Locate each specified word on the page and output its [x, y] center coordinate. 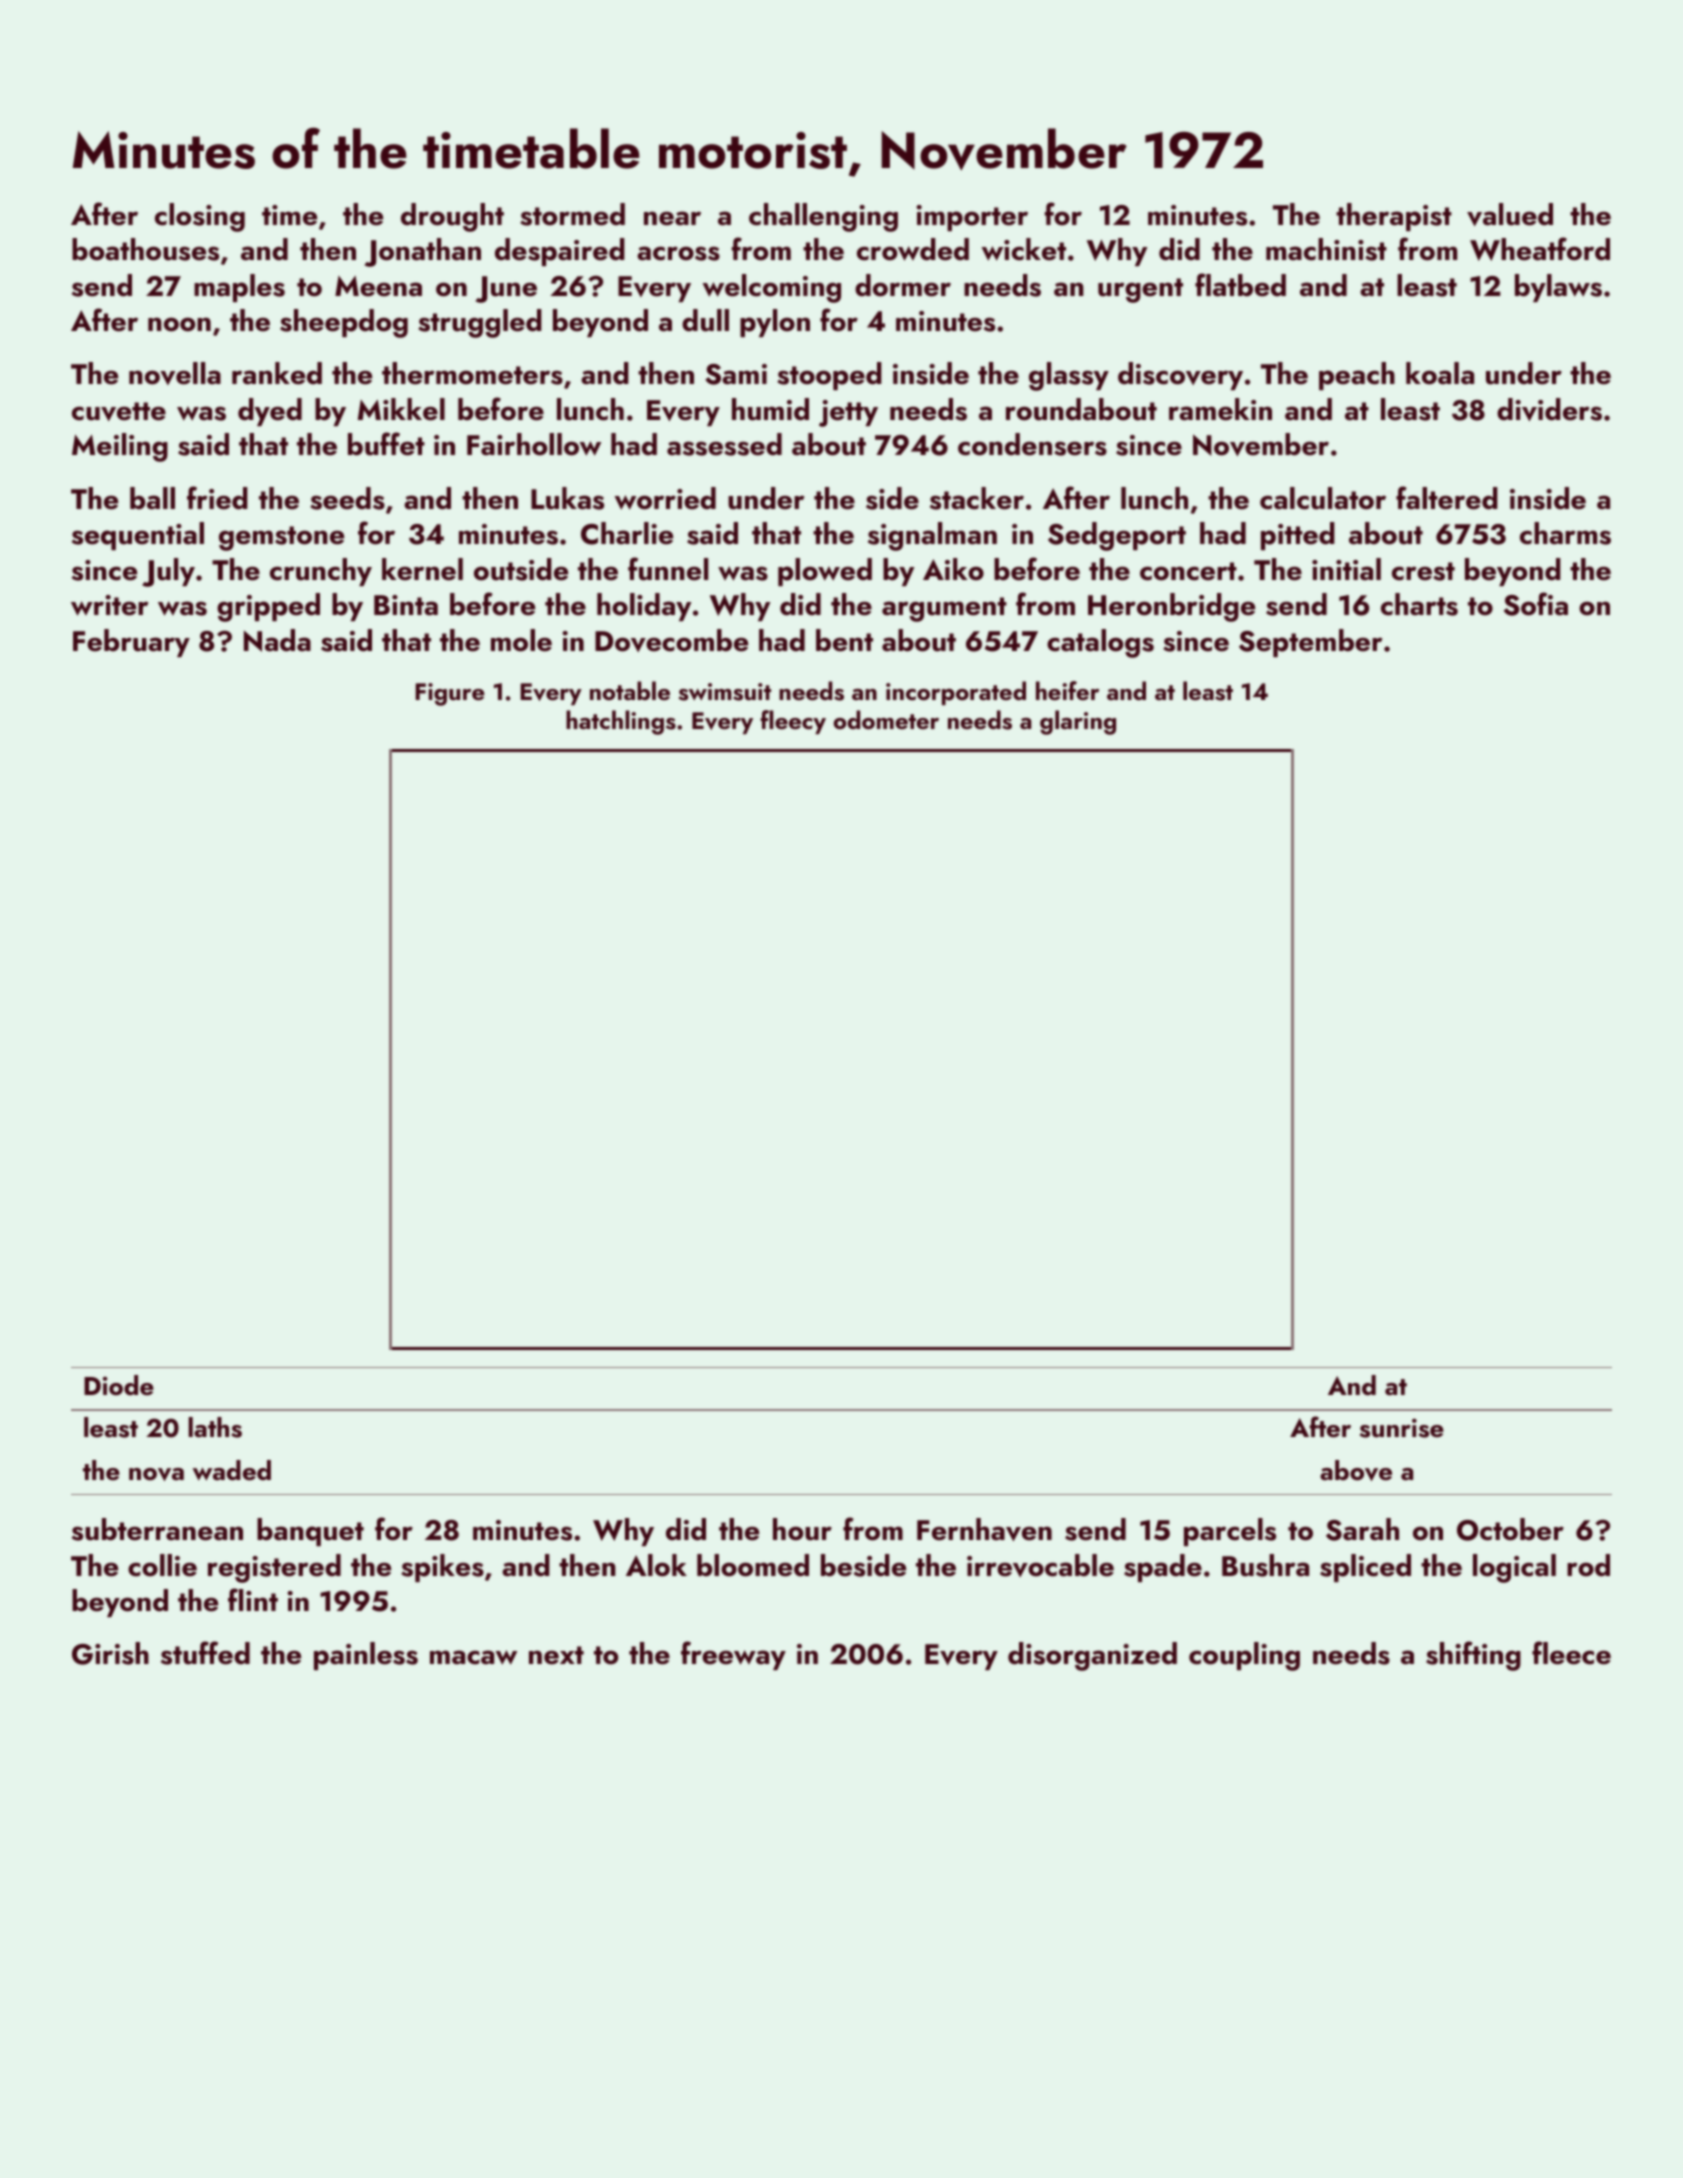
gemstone [281, 538]
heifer [1067, 690]
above [1356, 1470]
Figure [450, 694]
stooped [829, 376]
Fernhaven [984, 1529]
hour [802, 1529]
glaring [1078, 722]
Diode [119, 1385]
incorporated [956, 693]
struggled [480, 323]
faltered [1447, 498]
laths [215, 1427]
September [1310, 643]
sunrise [1402, 1428]
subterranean [157, 1529]
